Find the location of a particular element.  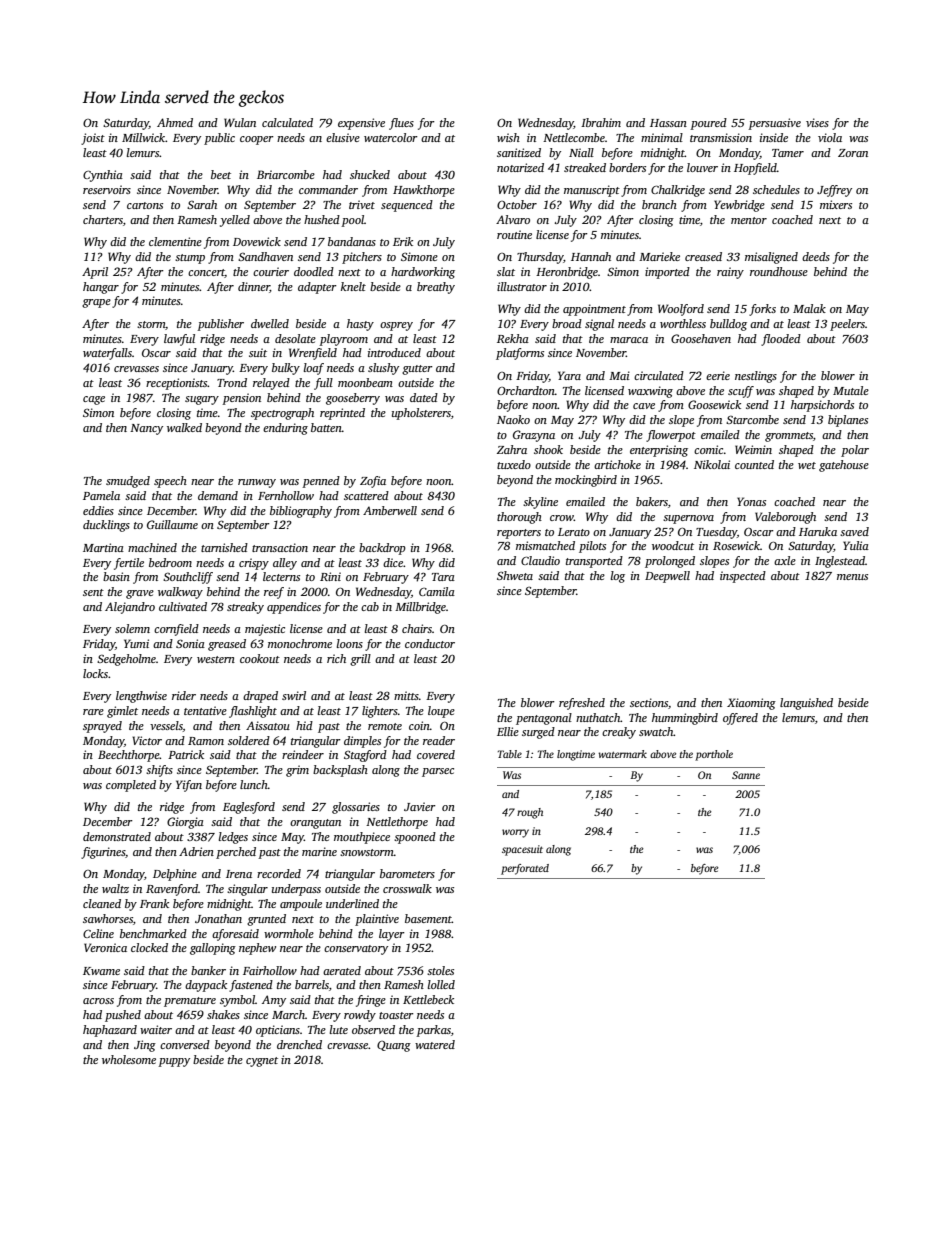

watered is located at coordinates (435, 1044).
